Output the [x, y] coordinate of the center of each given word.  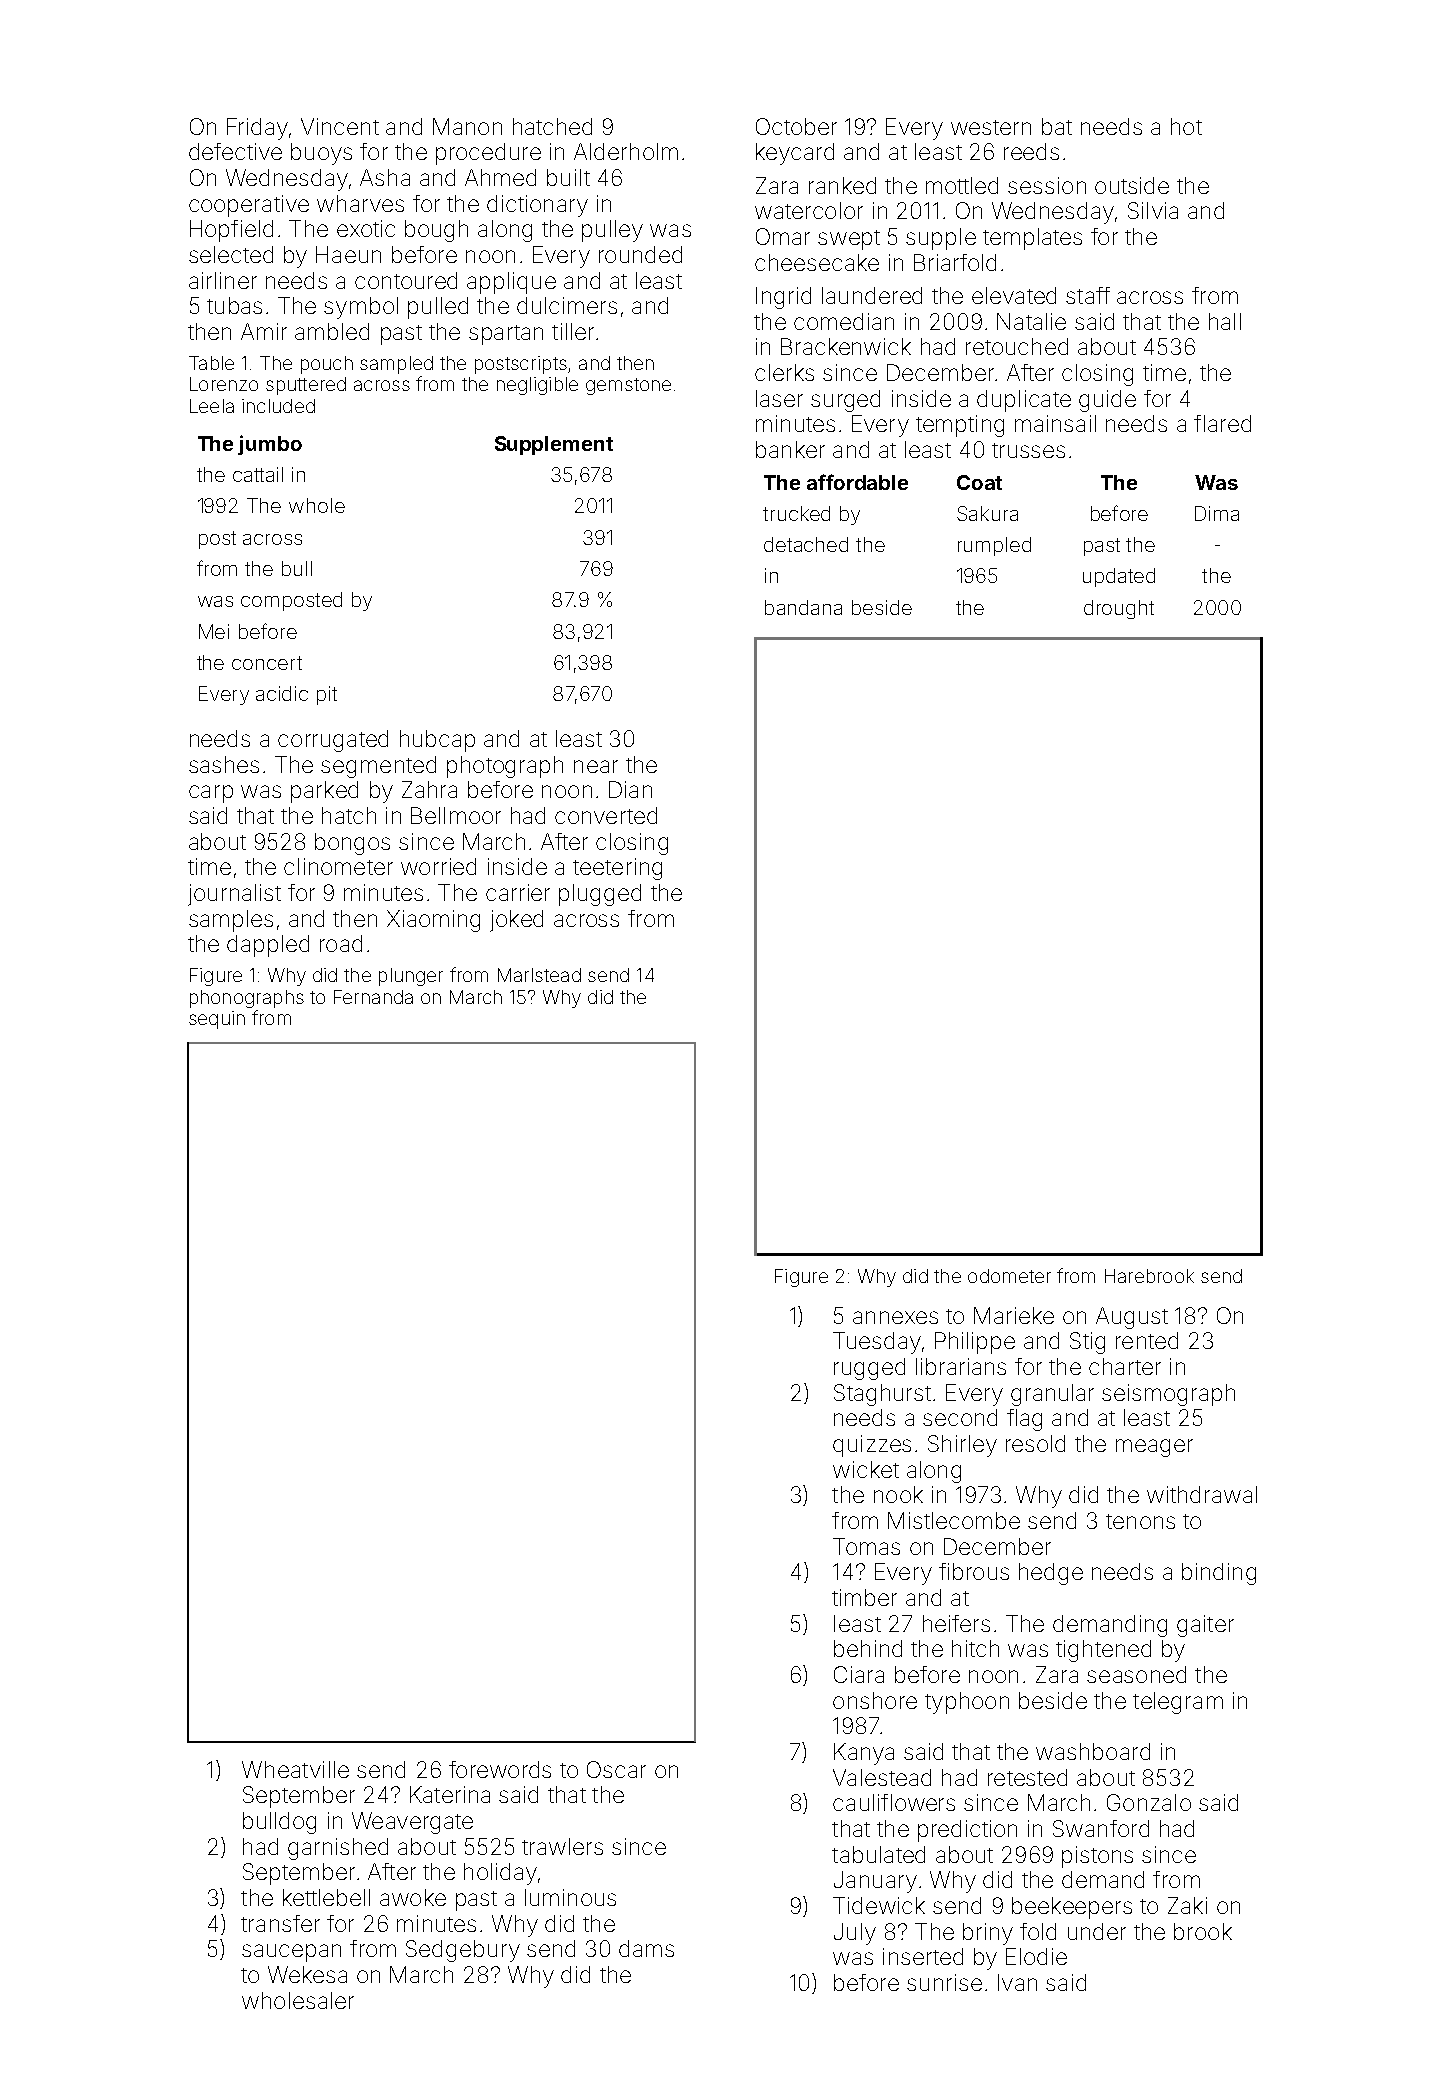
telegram [1178, 1703]
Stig [1087, 1343]
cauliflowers [894, 1802]
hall [1225, 321]
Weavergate [412, 1823]
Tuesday [877, 1343]
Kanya [864, 1754]
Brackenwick [846, 346]
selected [231, 254]
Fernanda [373, 997]
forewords [500, 1769]
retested [1027, 1777]
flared [1222, 423]
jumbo [270, 445]
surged [845, 401]
